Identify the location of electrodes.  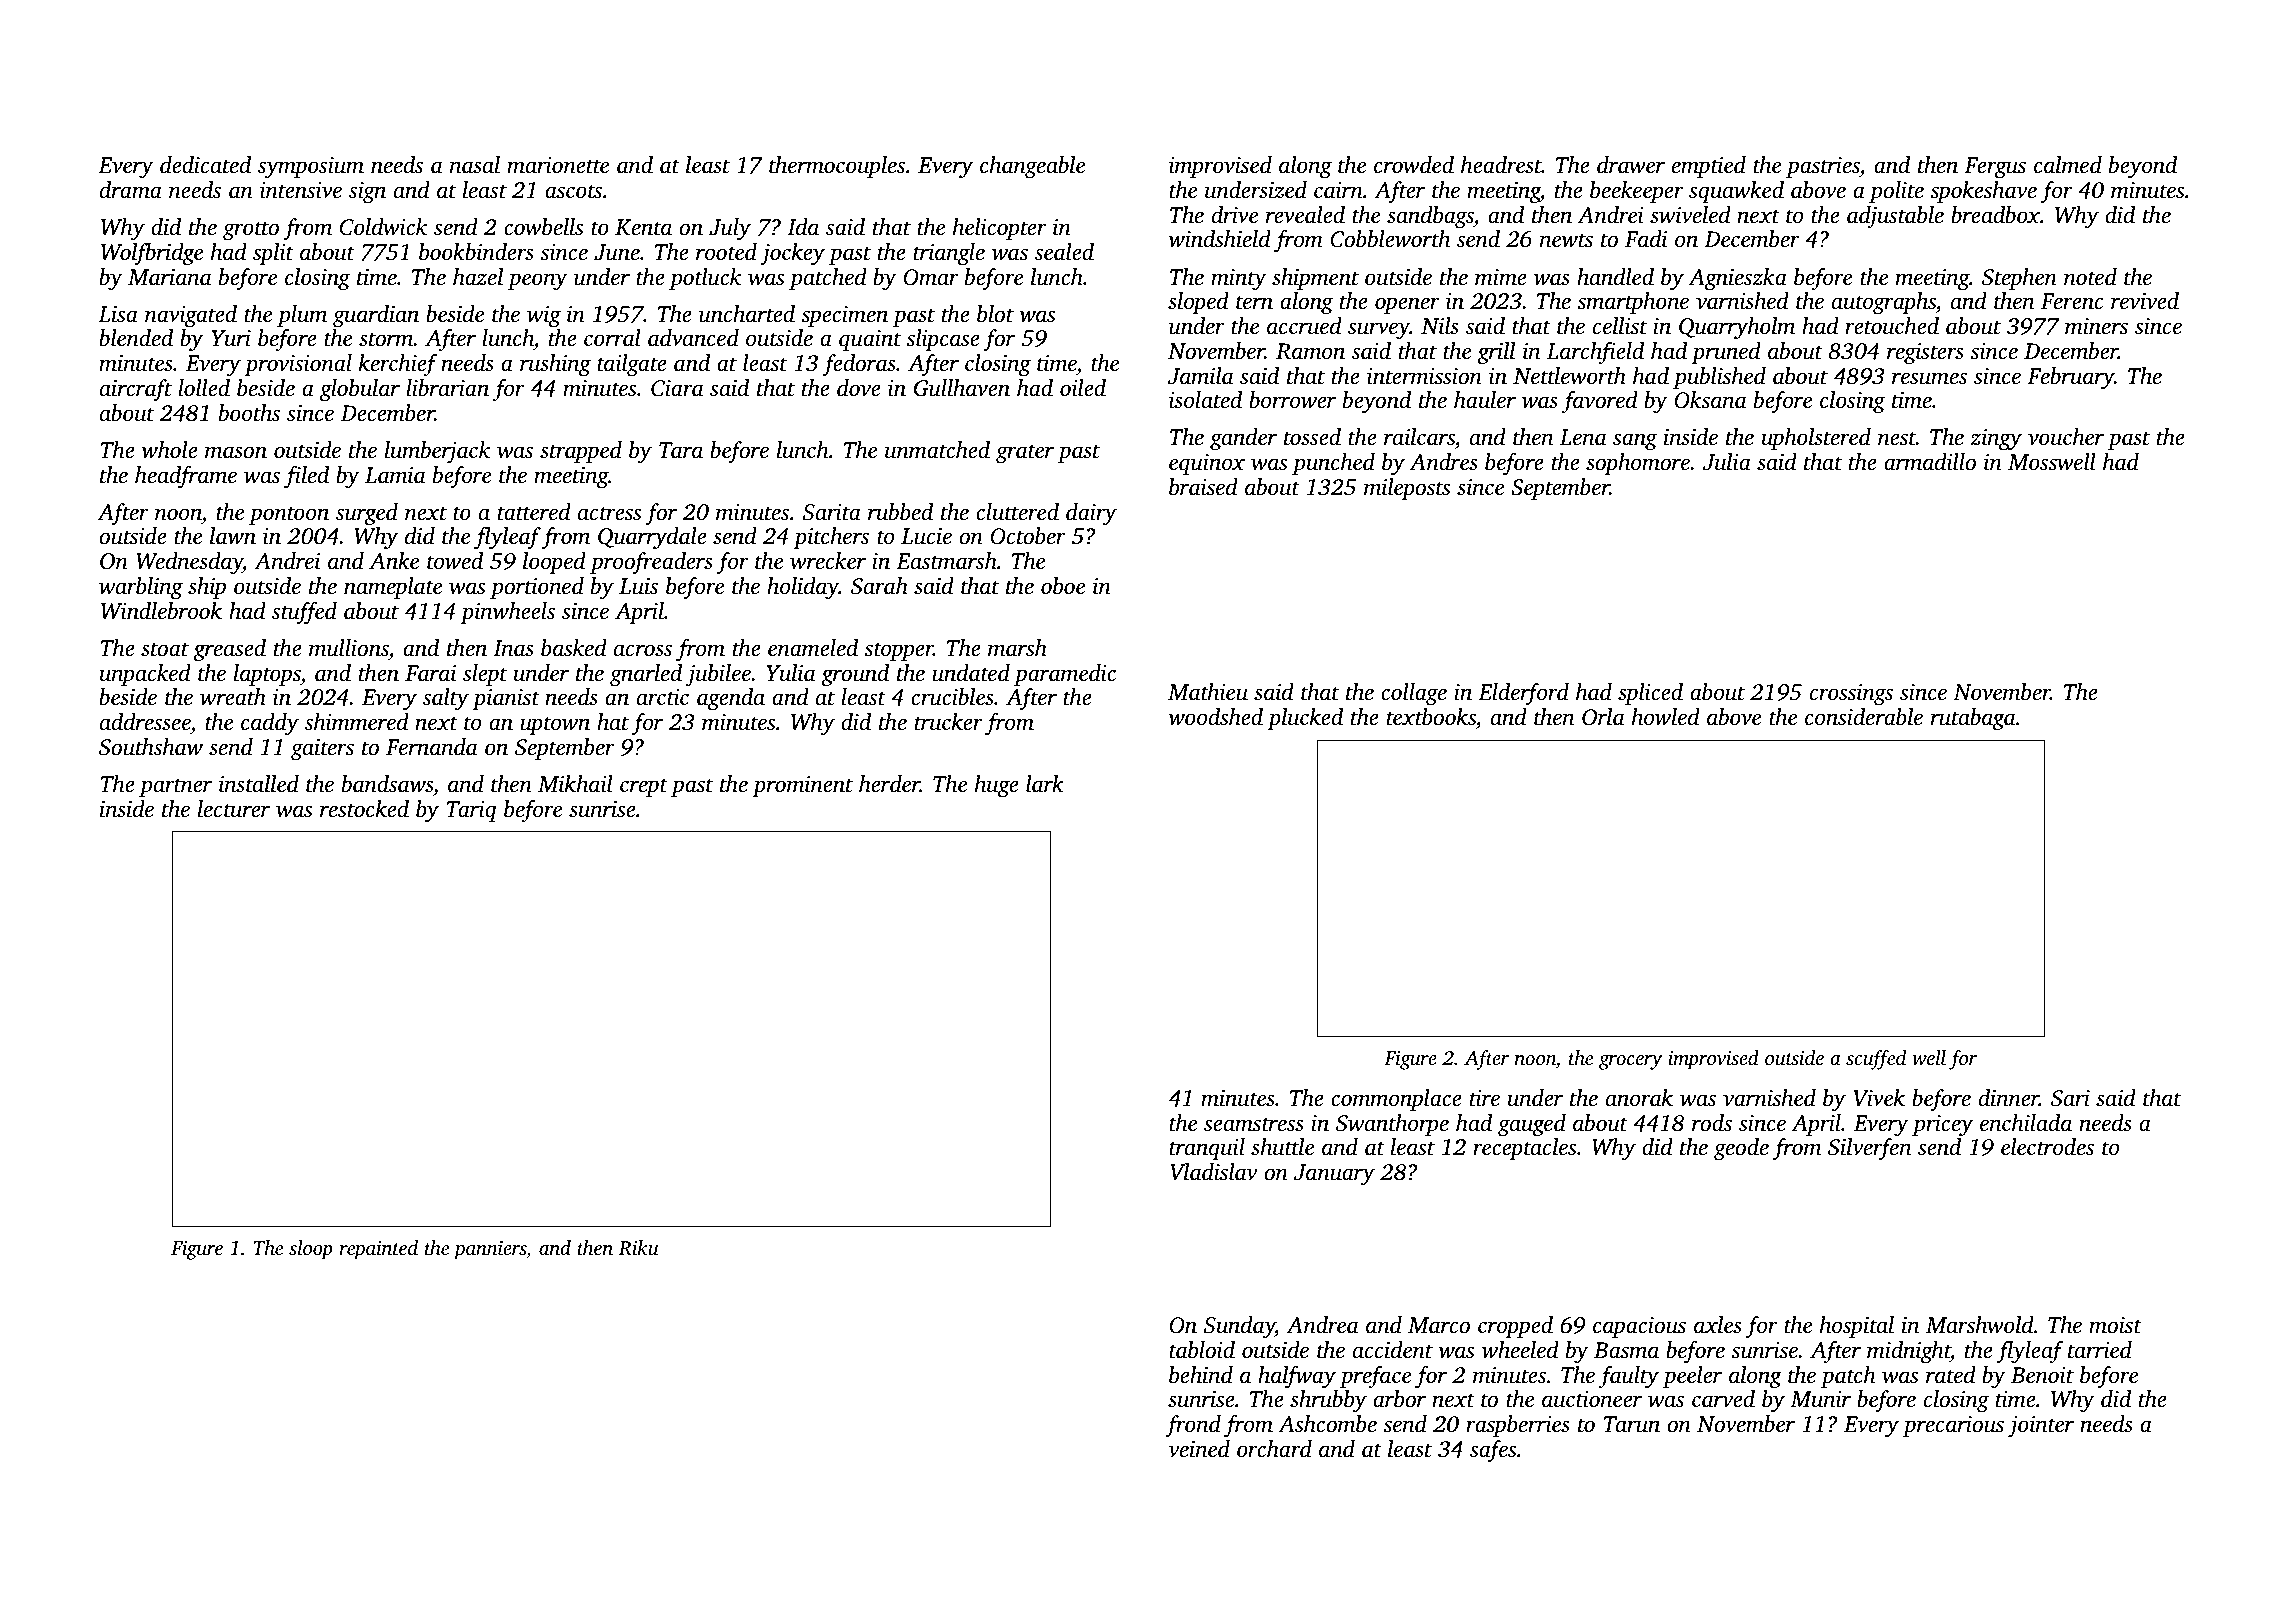
(2047, 1147).
